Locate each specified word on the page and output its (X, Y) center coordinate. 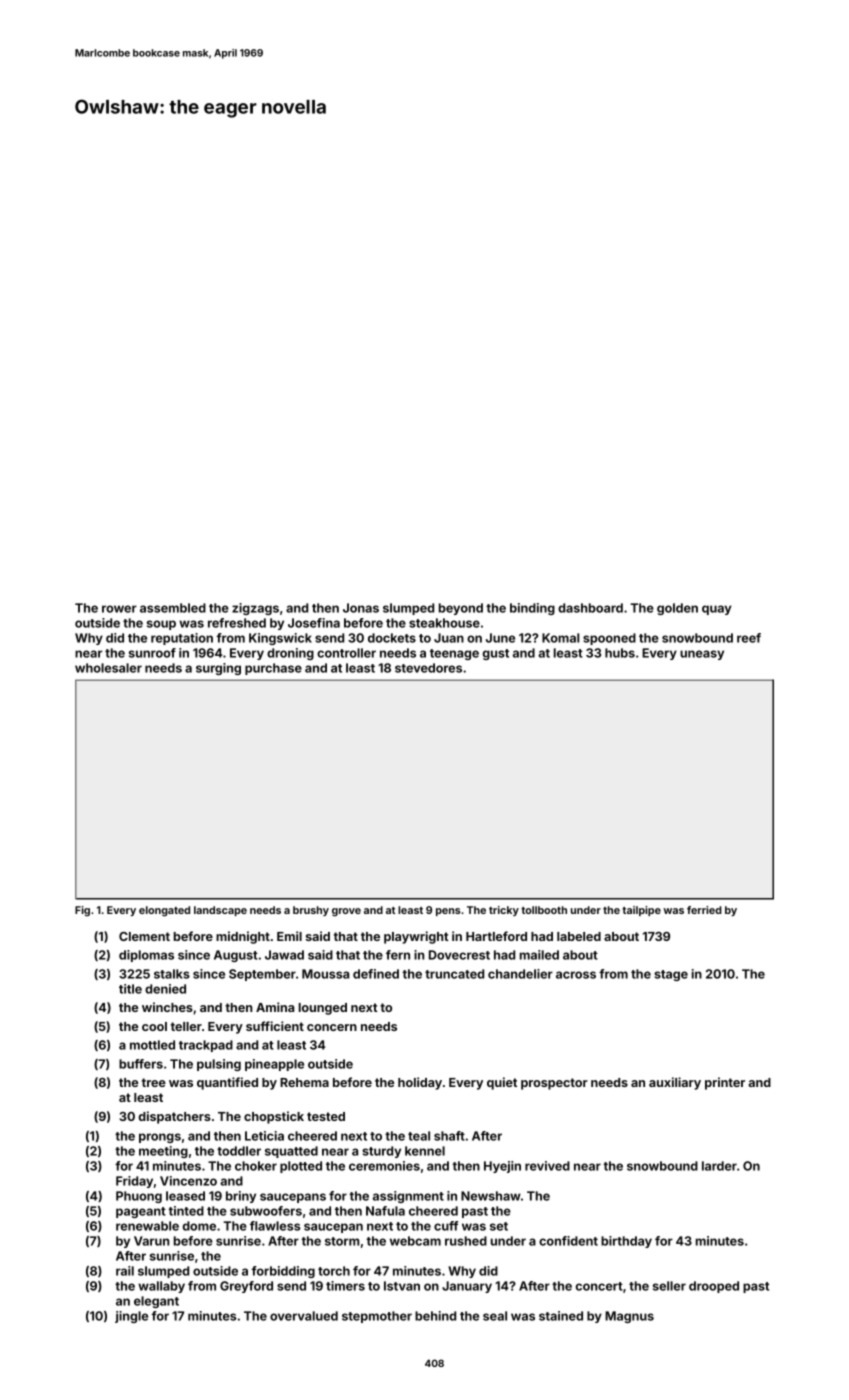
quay (717, 610)
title (130, 989)
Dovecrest (459, 955)
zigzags (255, 609)
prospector (554, 1084)
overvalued (304, 1316)
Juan (449, 638)
